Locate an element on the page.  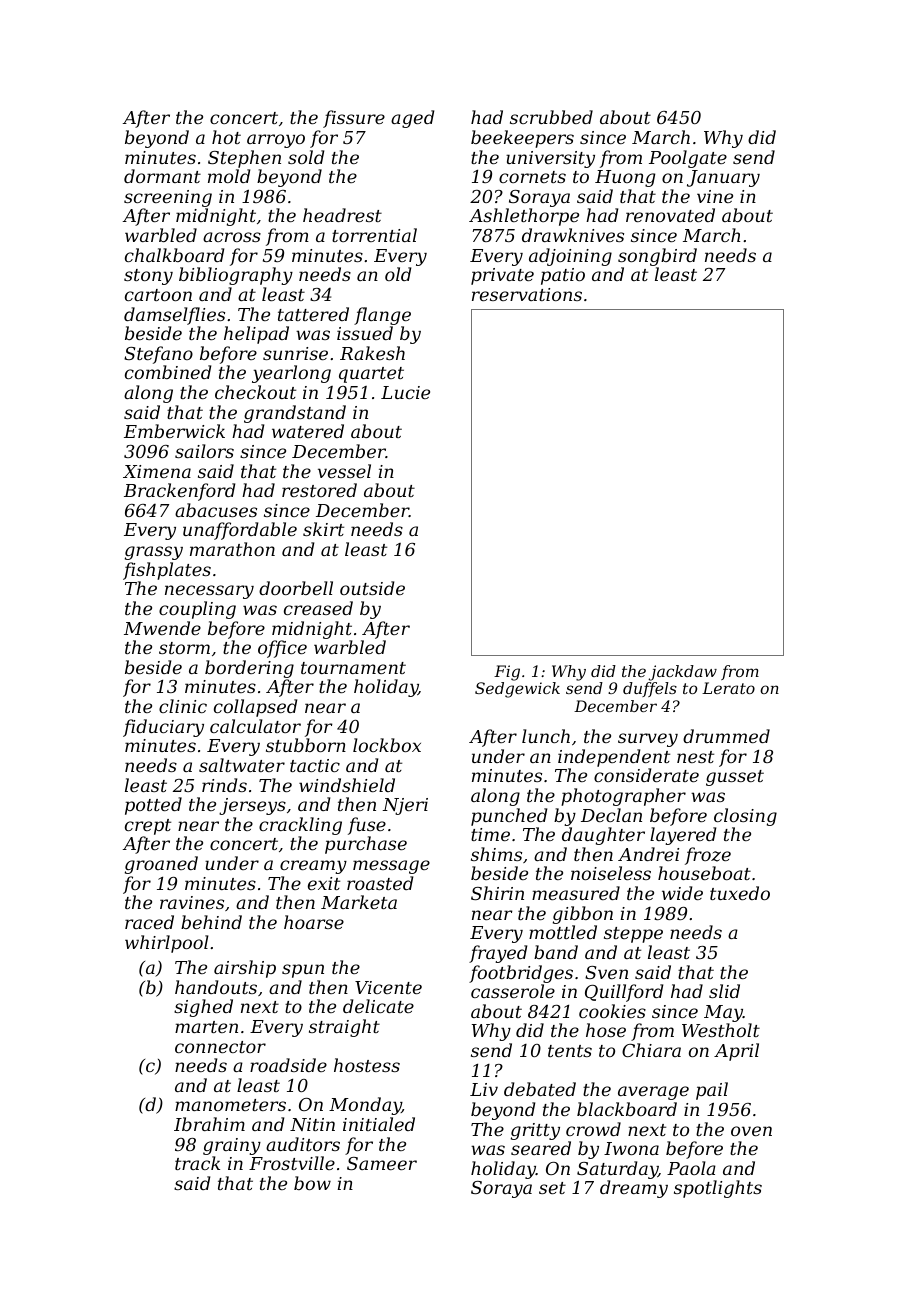
jackdaw is located at coordinates (682, 673).
